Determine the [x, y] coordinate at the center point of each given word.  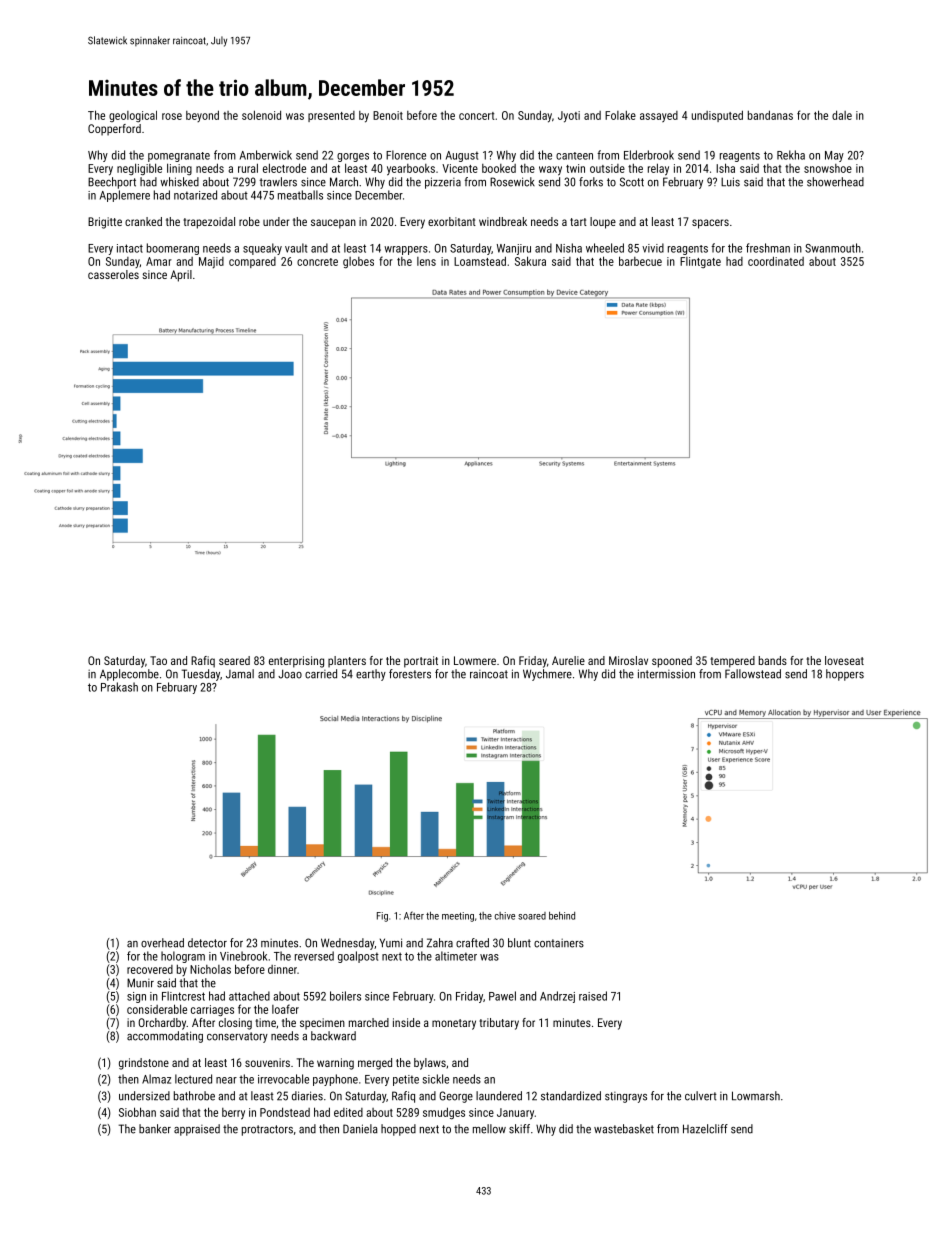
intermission [666, 674]
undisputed [717, 116]
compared [252, 262]
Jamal [240, 674]
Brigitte [105, 223]
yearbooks [411, 170]
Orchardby [162, 1024]
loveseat [844, 660]
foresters [410, 674]
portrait [421, 662]
